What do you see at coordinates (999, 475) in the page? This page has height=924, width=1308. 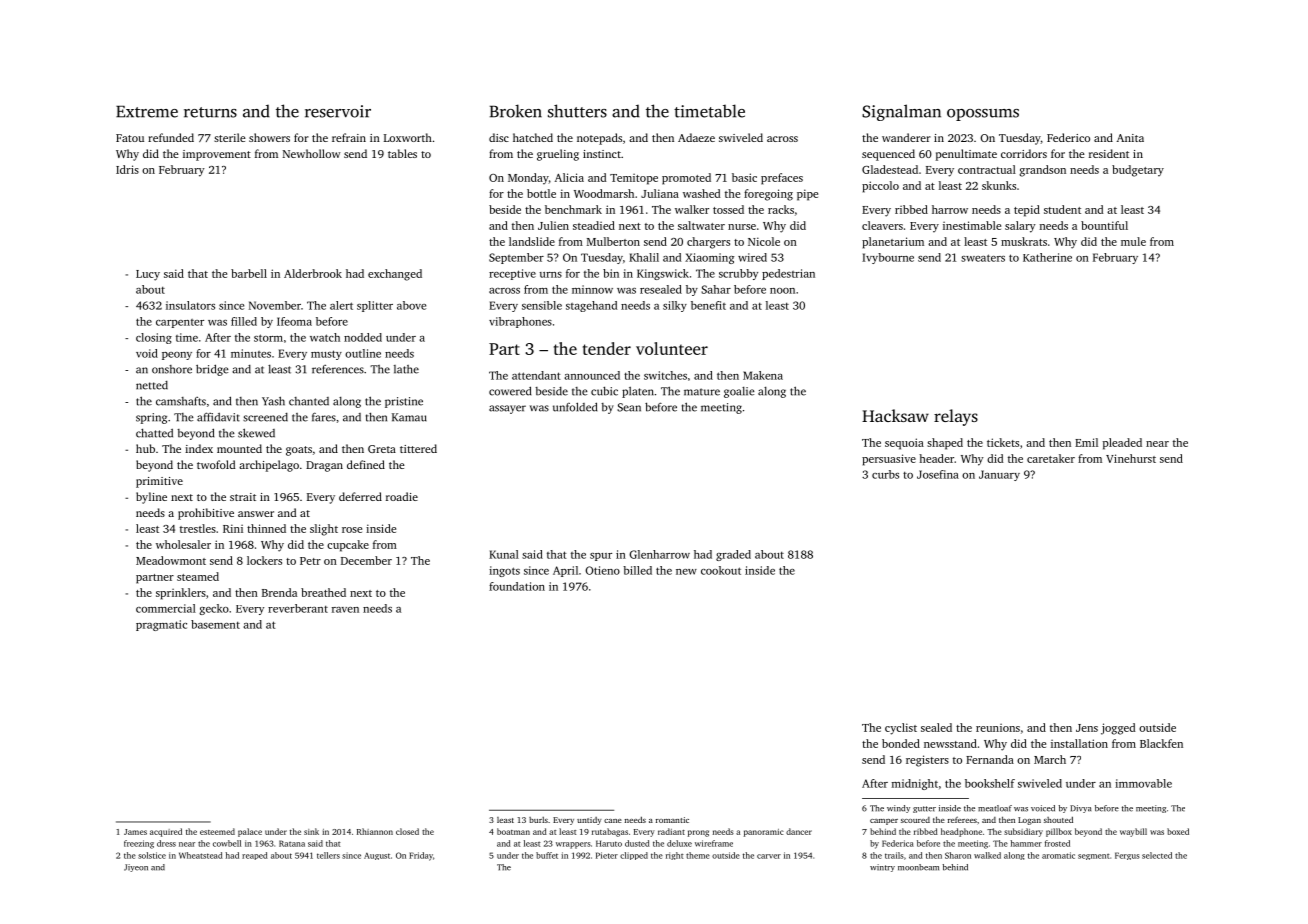 I see `January` at bounding box center [999, 475].
